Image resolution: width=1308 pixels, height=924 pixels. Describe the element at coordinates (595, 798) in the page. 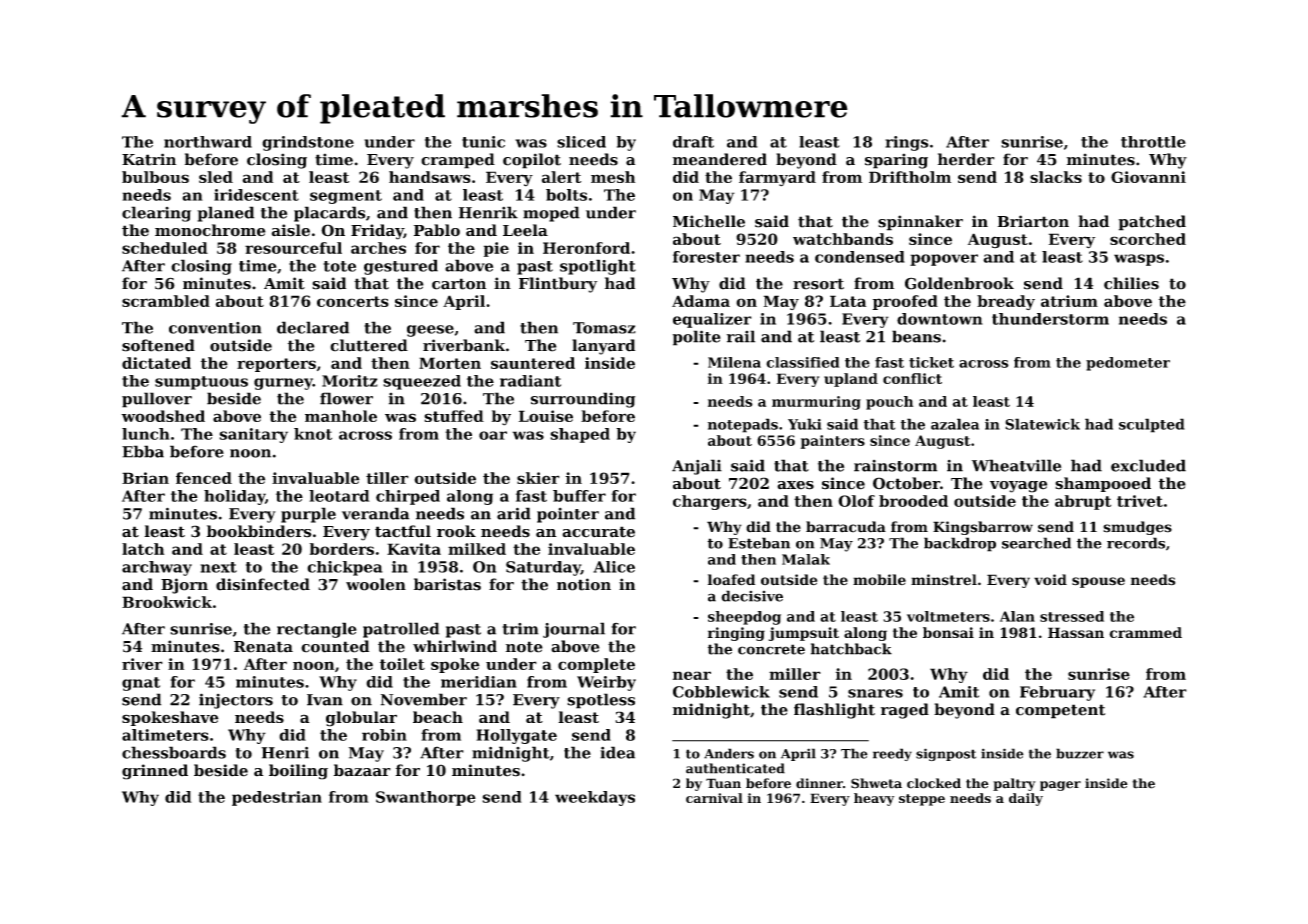

I see `weekdays` at that location.
